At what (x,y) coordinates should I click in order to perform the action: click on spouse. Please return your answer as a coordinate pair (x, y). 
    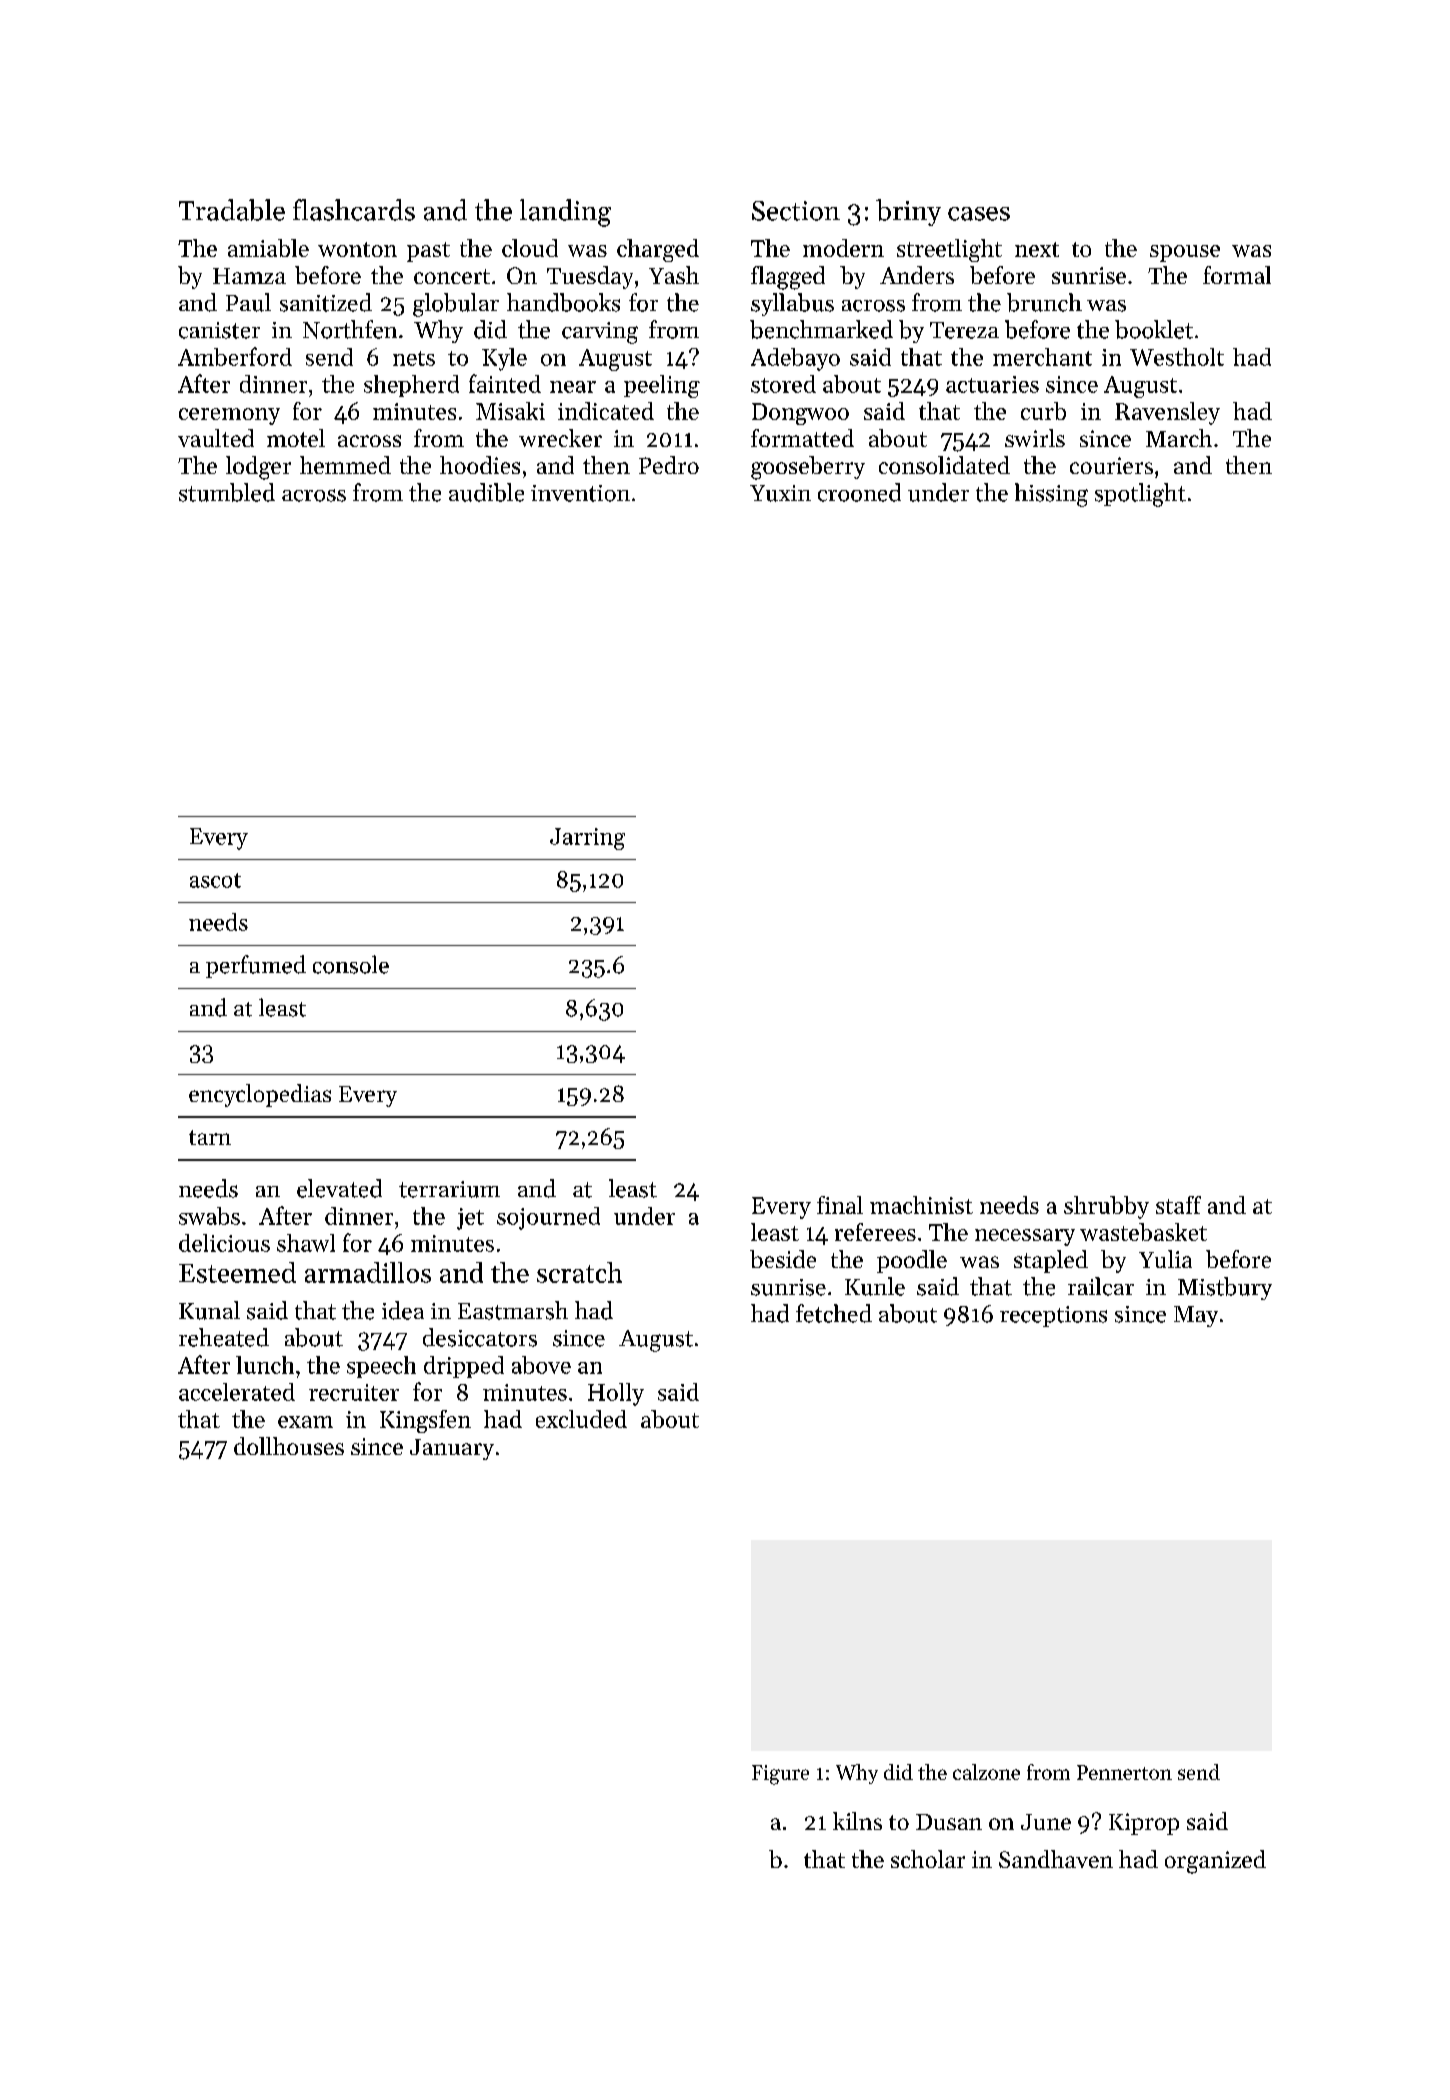
    Looking at the image, I should click on (1185, 253).
